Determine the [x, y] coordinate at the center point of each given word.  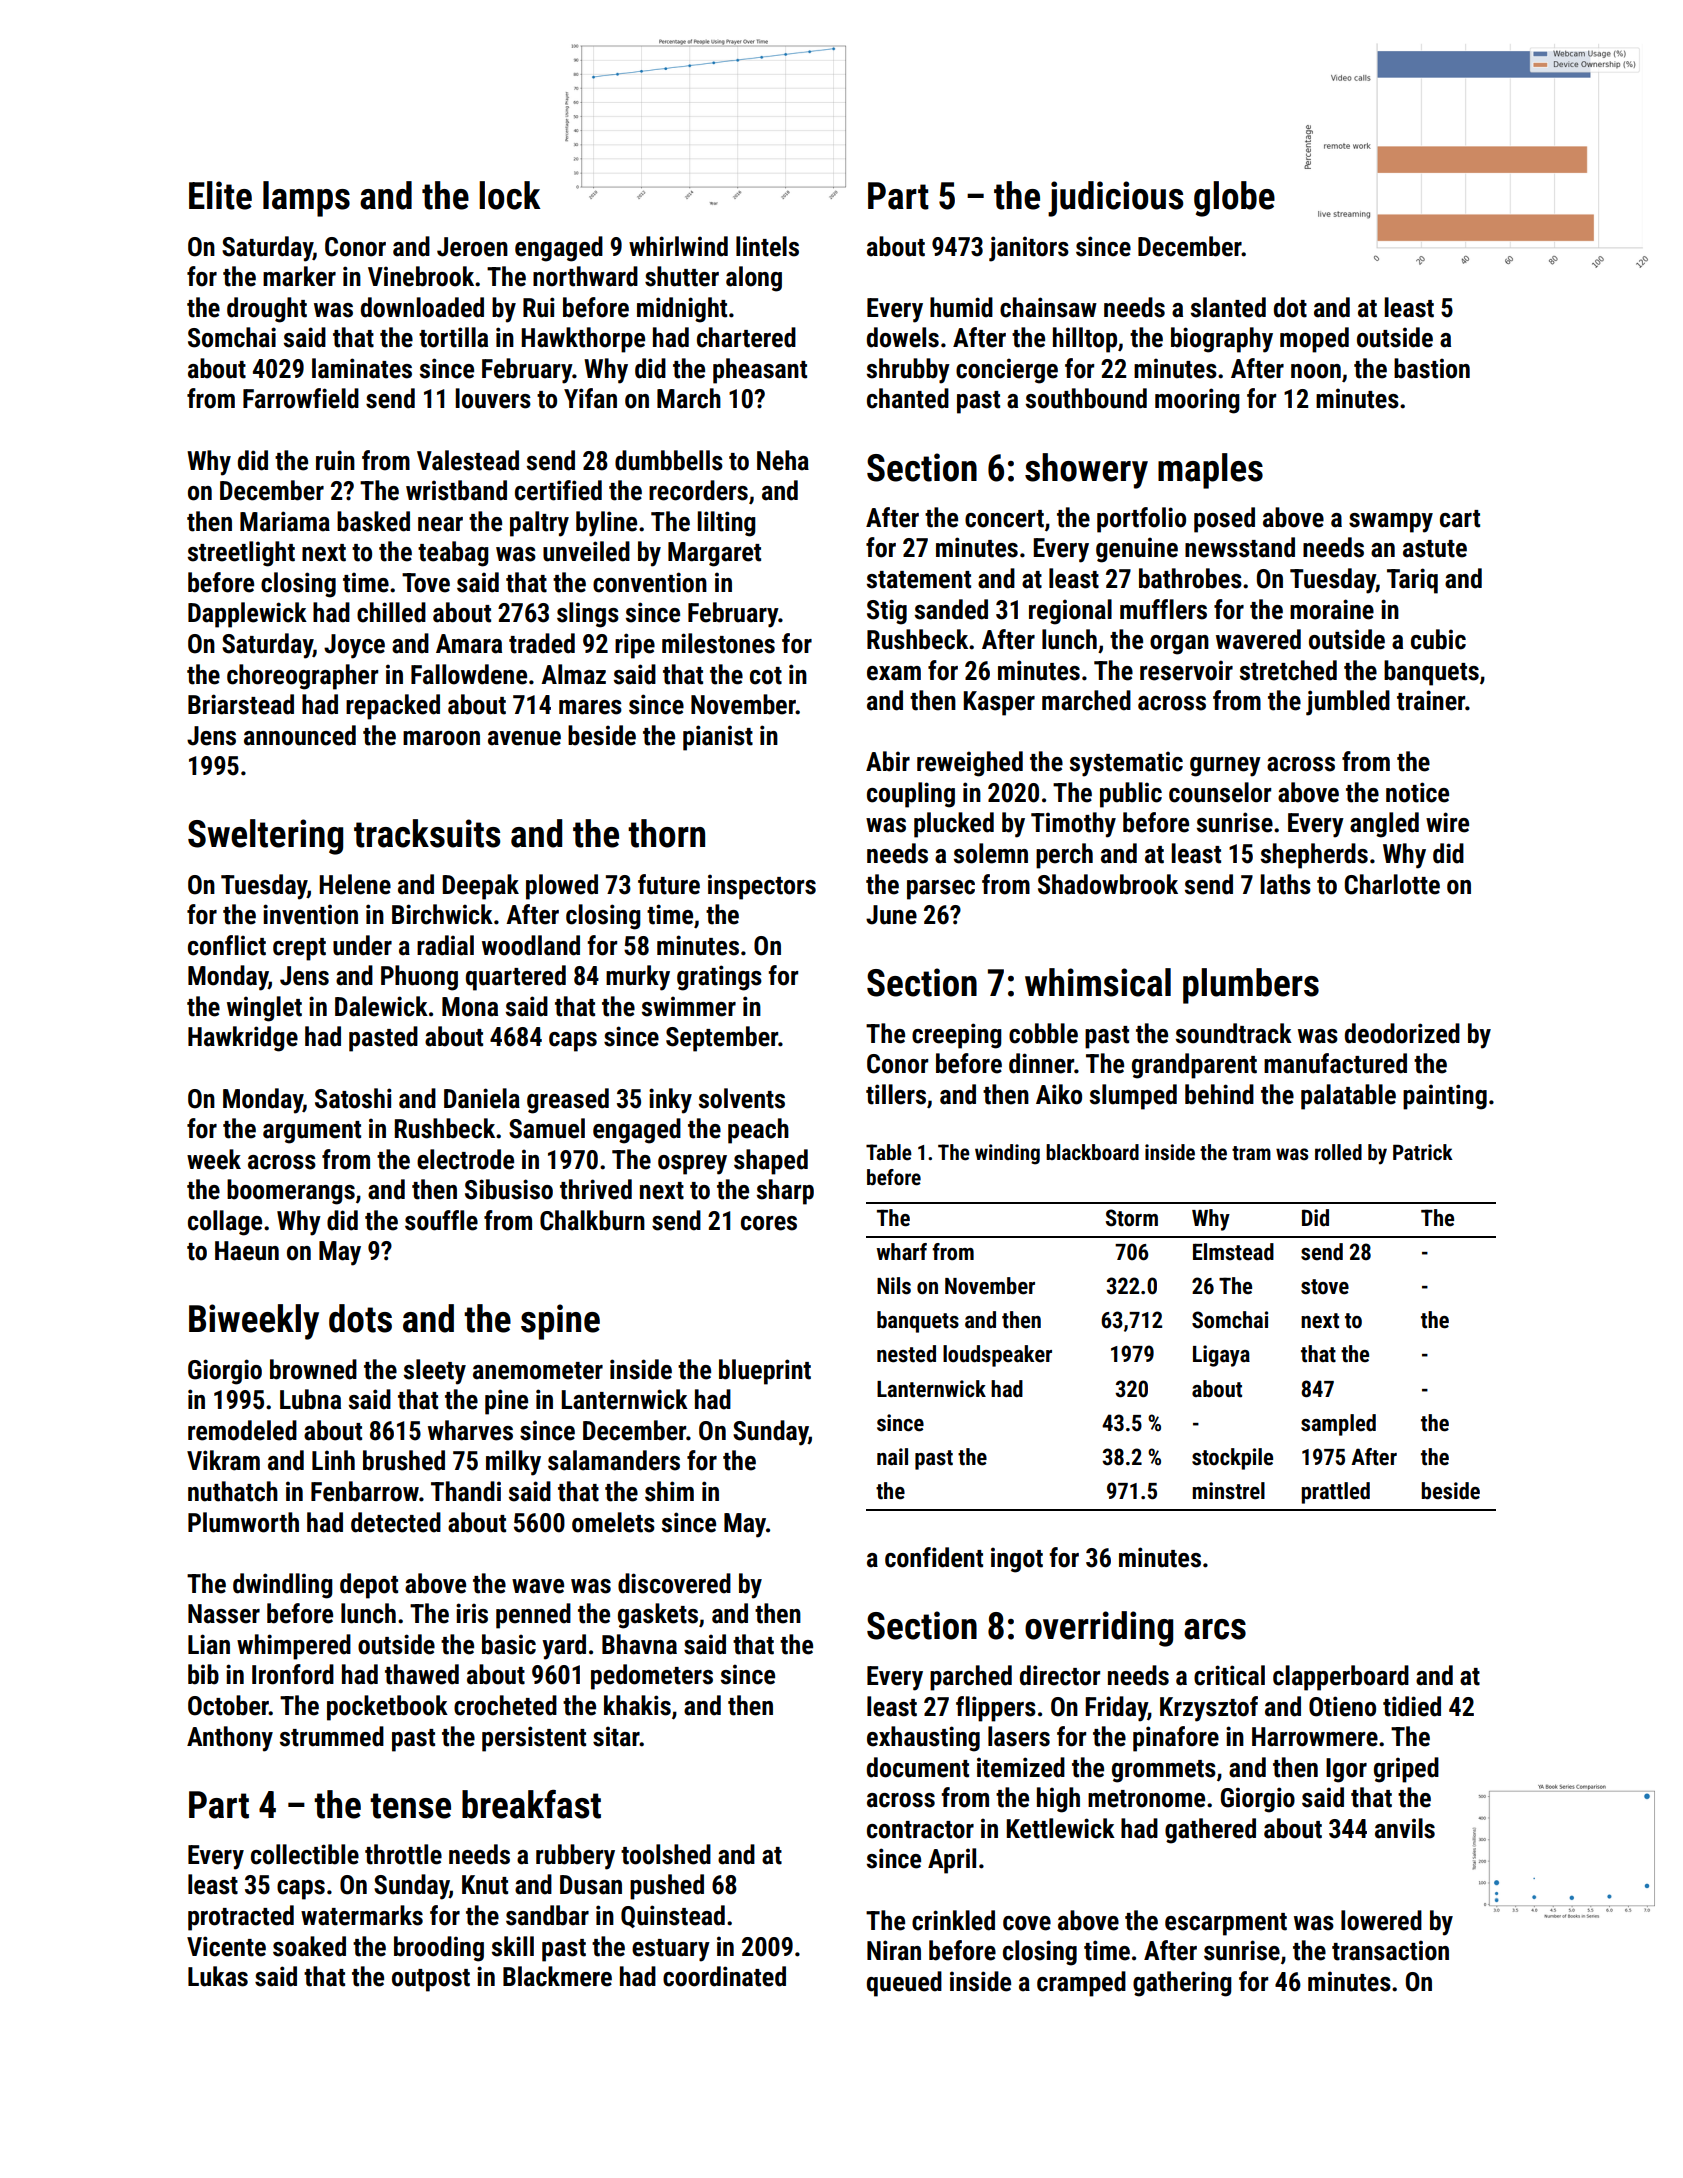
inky [670, 1101]
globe [1234, 199]
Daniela [482, 1098]
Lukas [218, 1976]
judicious [1115, 199]
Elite [220, 195]
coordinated [724, 1976]
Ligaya [1221, 1356]
